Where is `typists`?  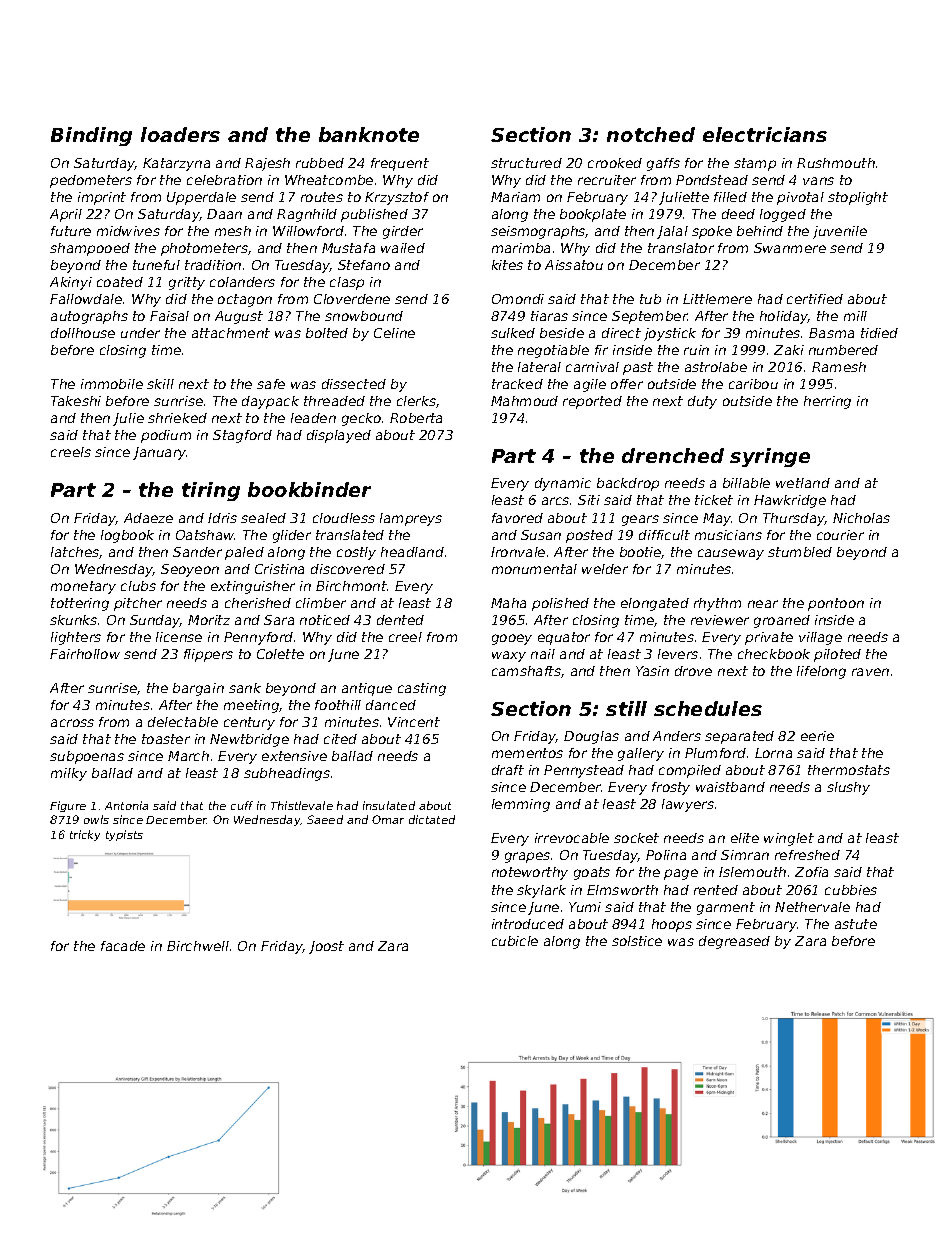
typists is located at coordinates (124, 835).
